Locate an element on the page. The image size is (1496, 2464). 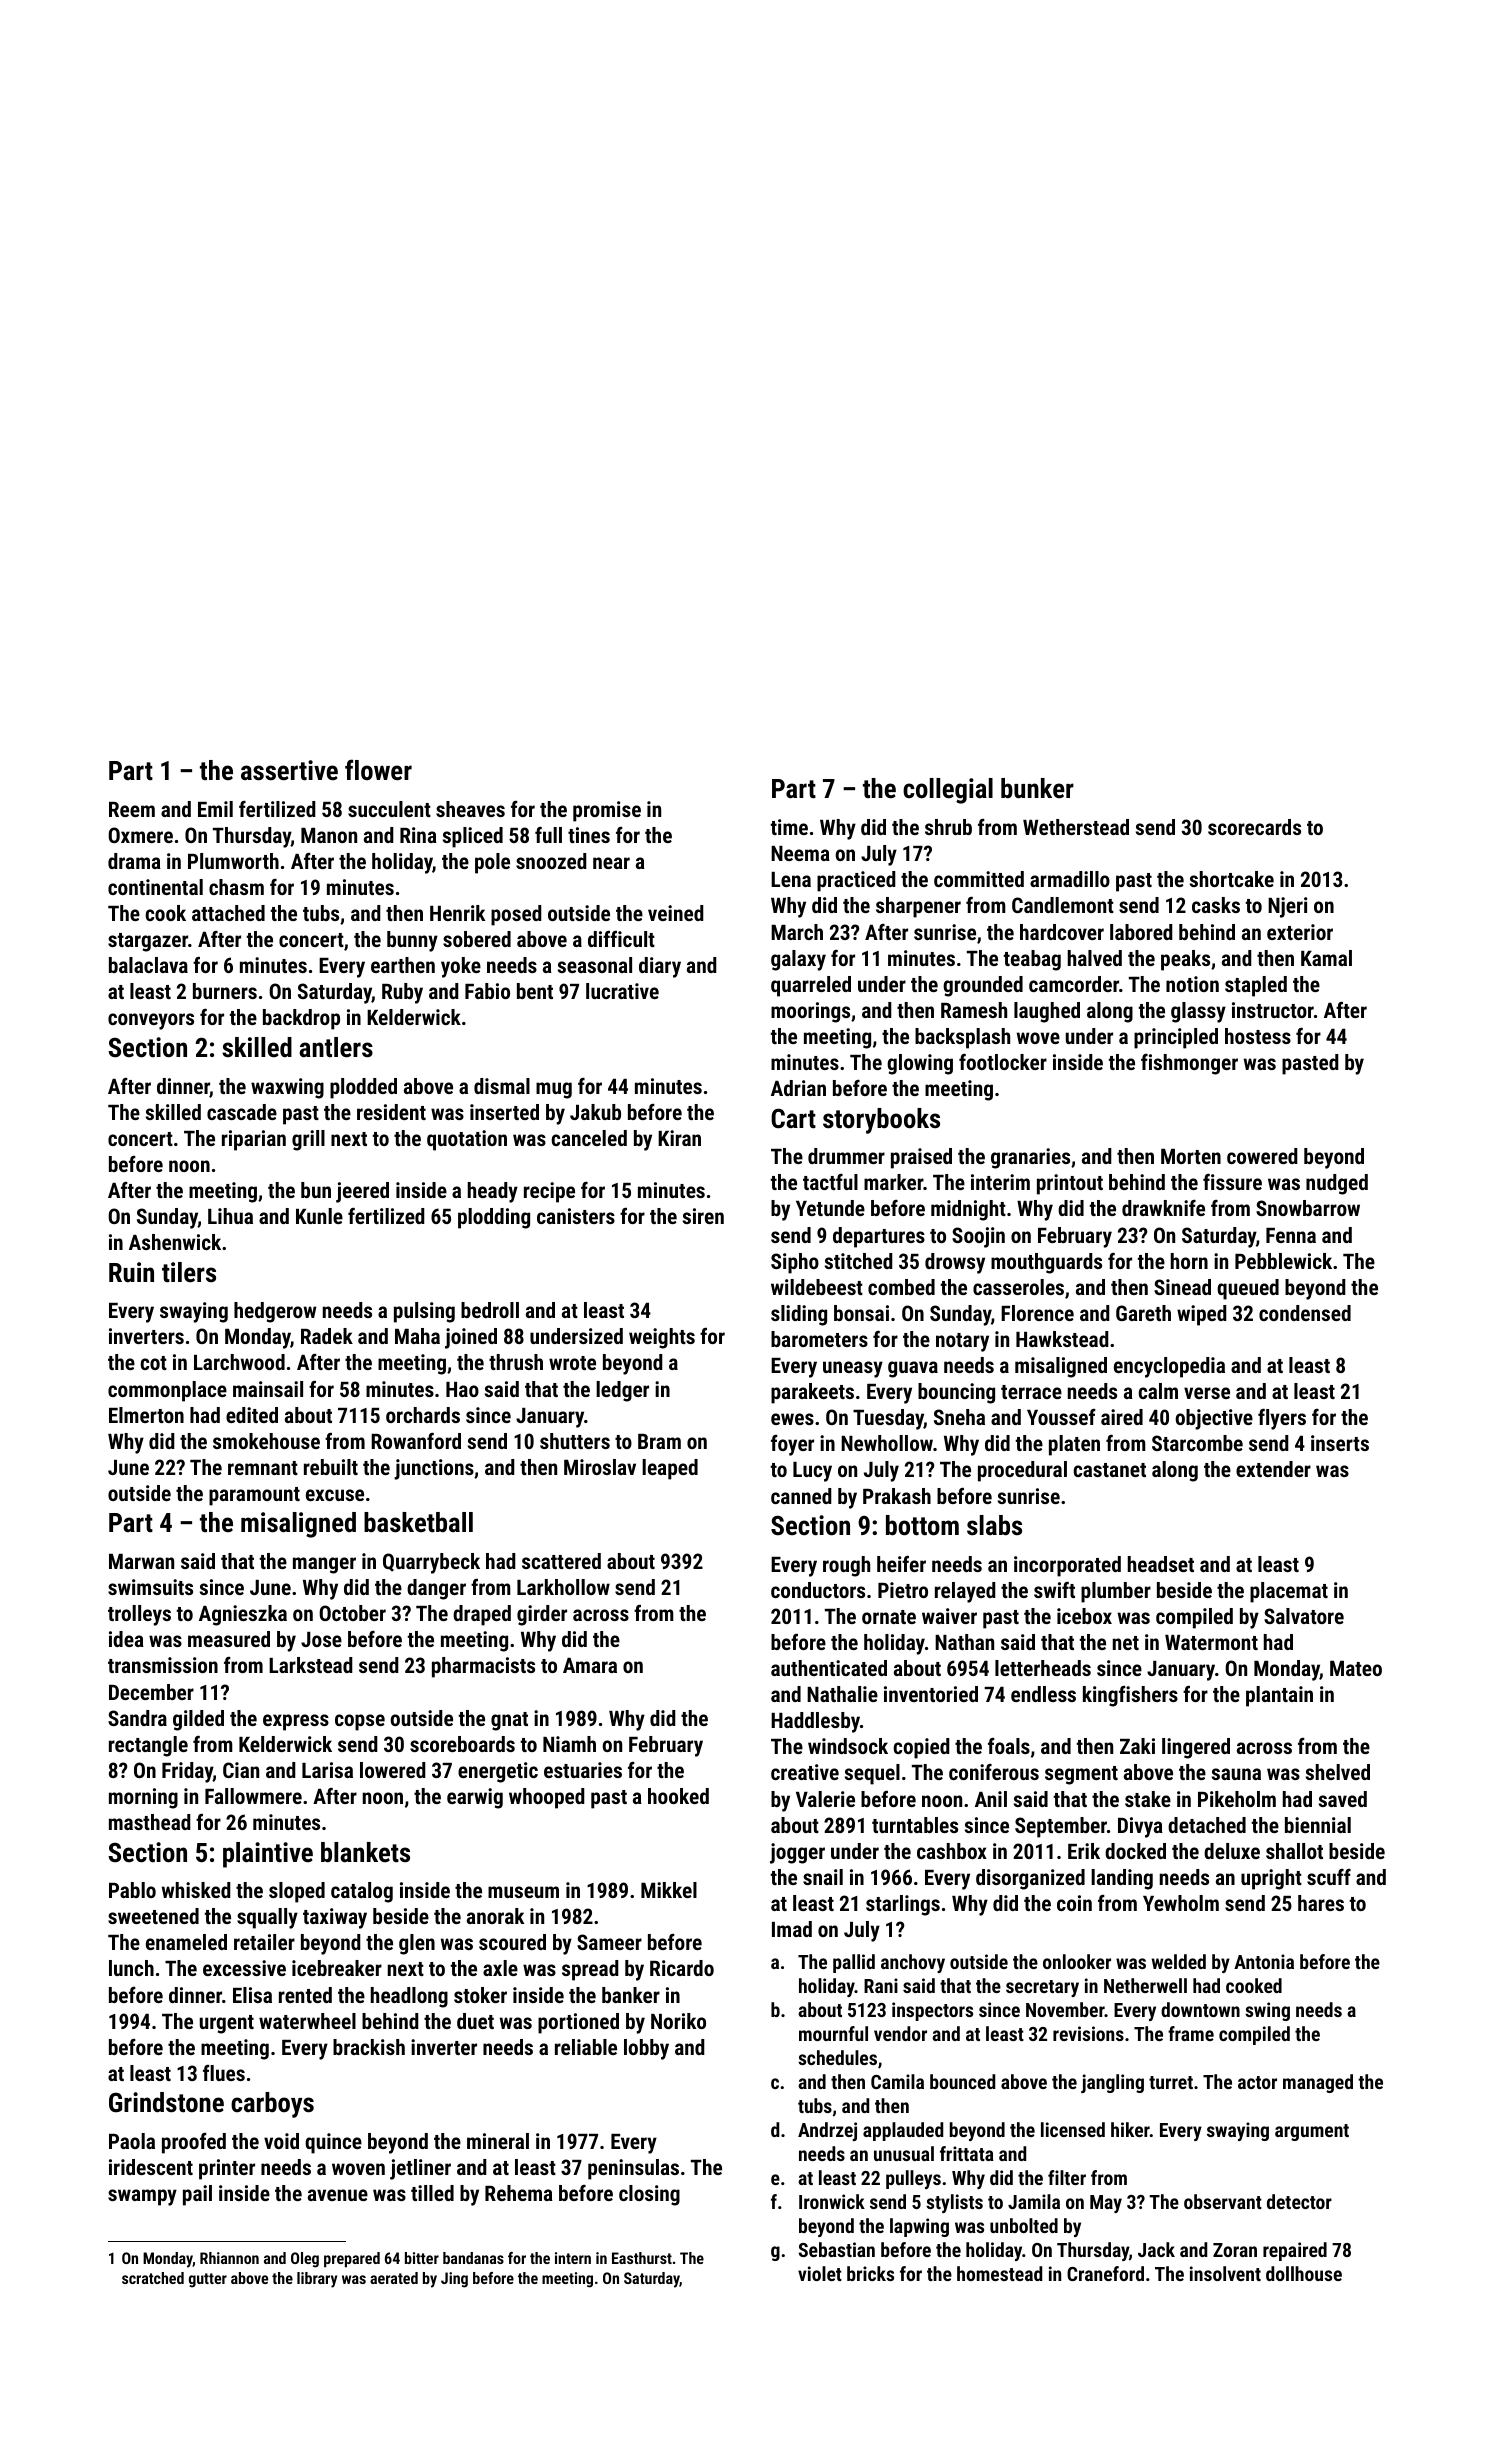
dollhouse is located at coordinates (1304, 2273).
